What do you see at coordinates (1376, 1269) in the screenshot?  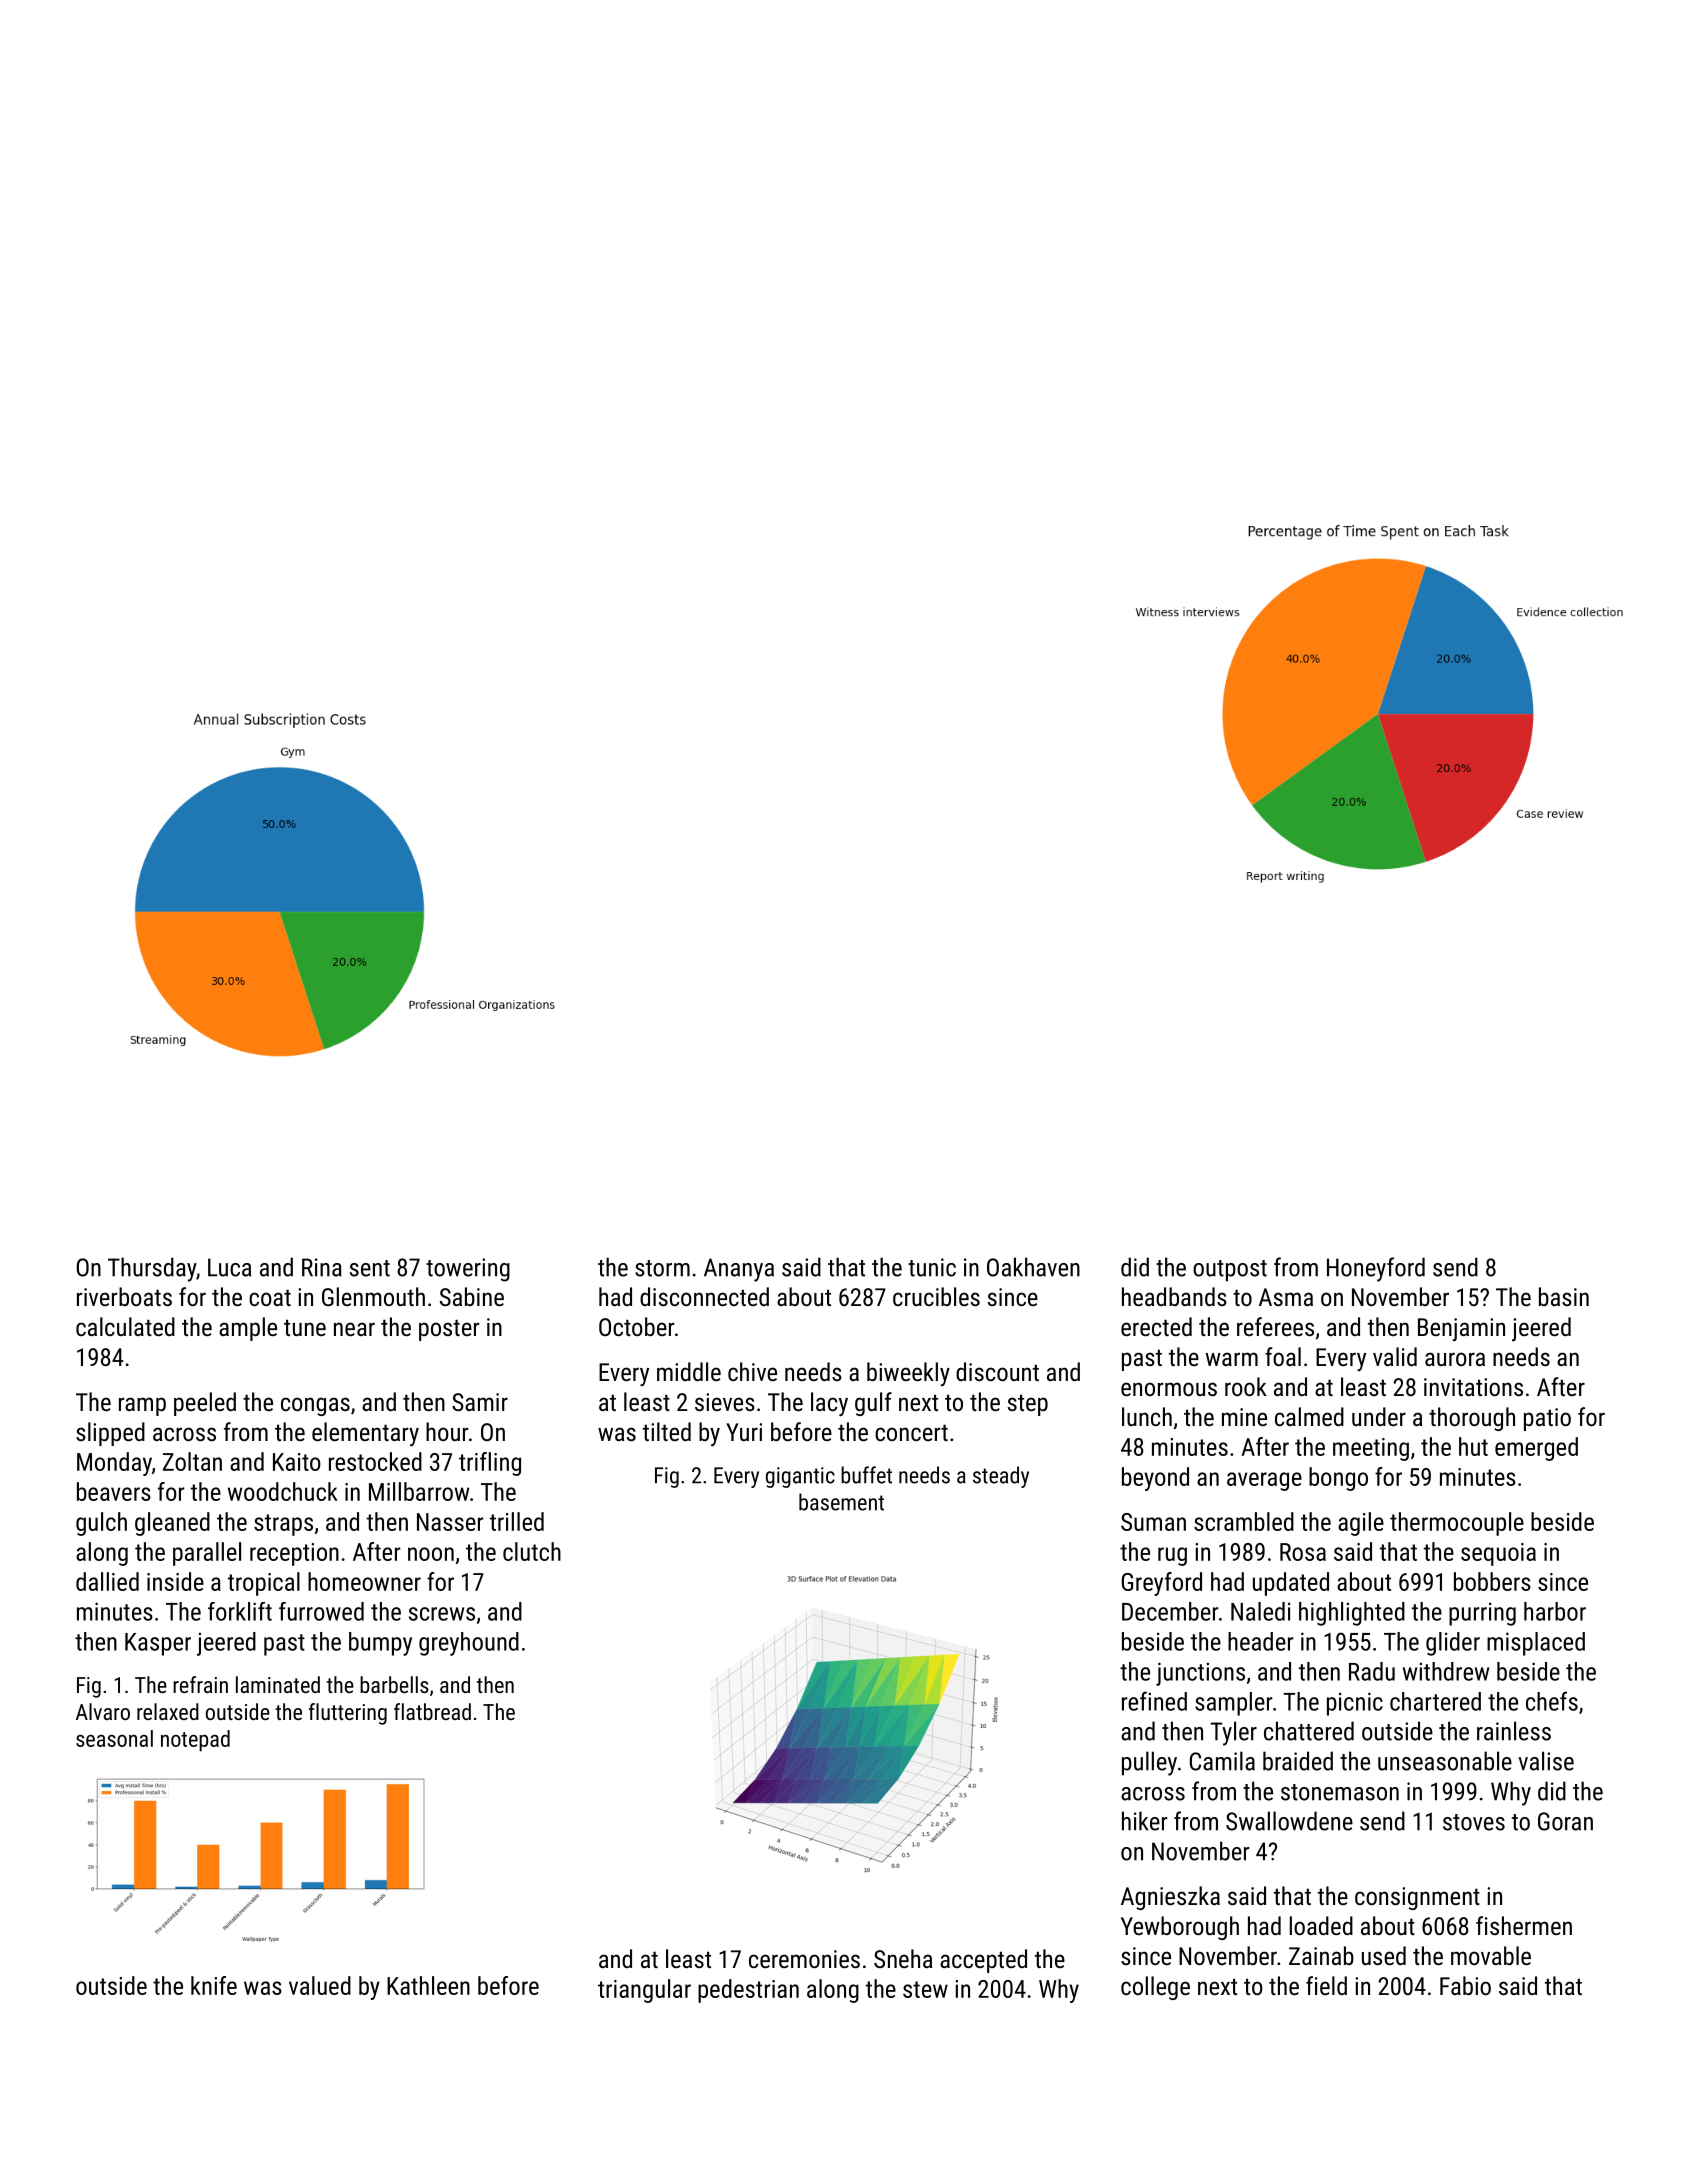 I see `Honeyford` at bounding box center [1376, 1269].
